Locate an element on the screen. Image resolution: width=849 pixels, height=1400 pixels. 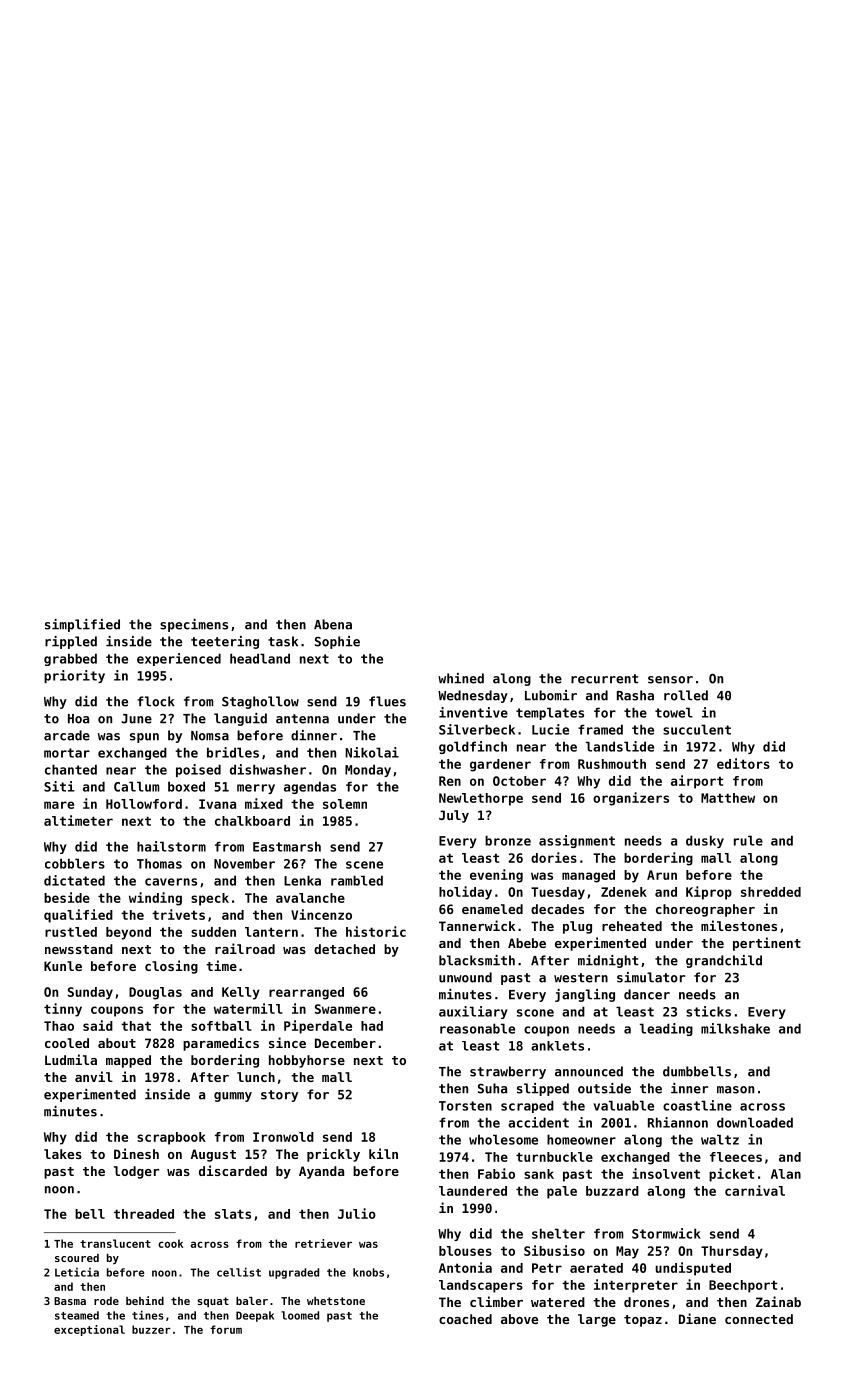
whined is located at coordinates (461, 678).
